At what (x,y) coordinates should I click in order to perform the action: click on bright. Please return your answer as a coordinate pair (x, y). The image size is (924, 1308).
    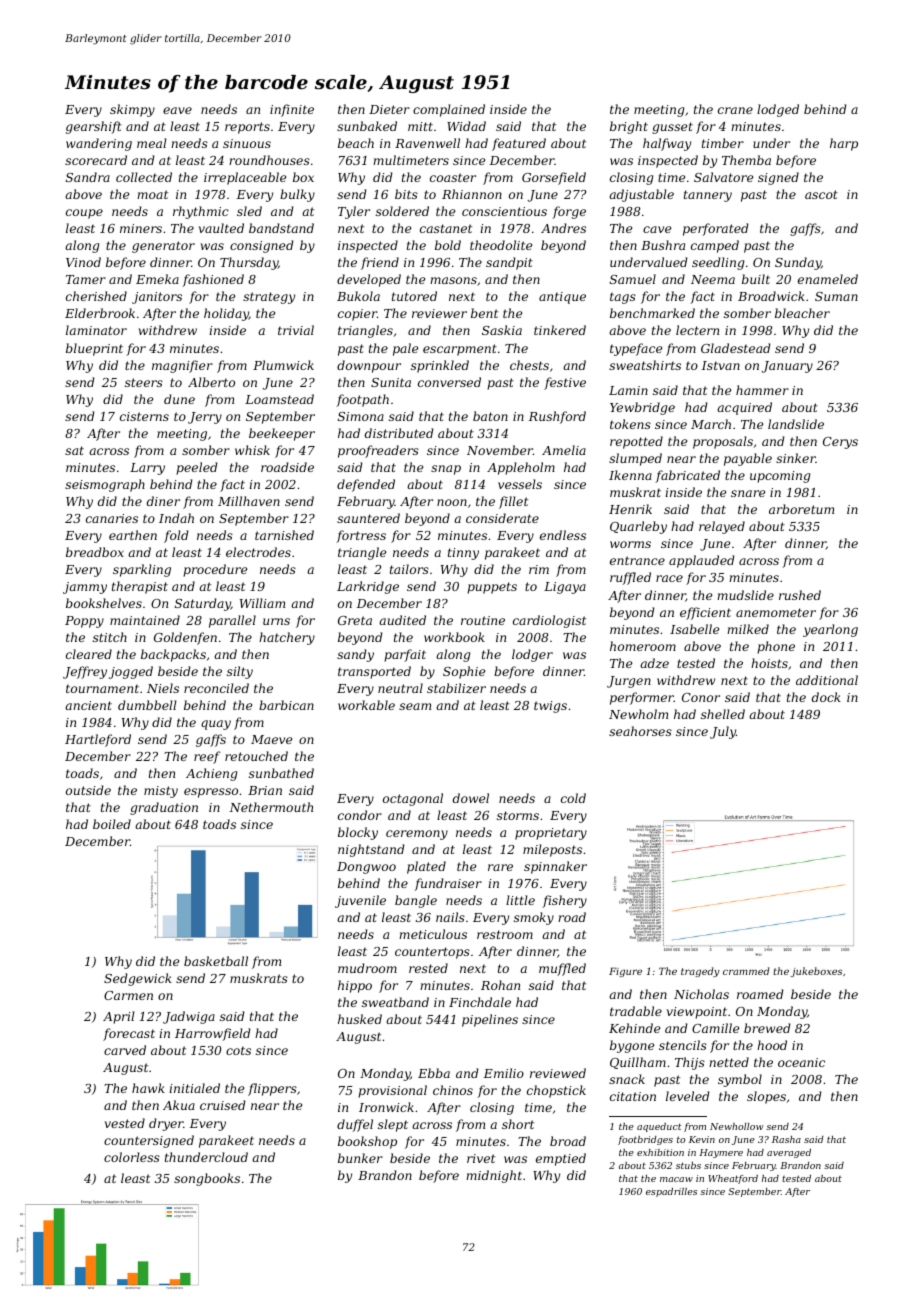
    Looking at the image, I should click on (629, 127).
